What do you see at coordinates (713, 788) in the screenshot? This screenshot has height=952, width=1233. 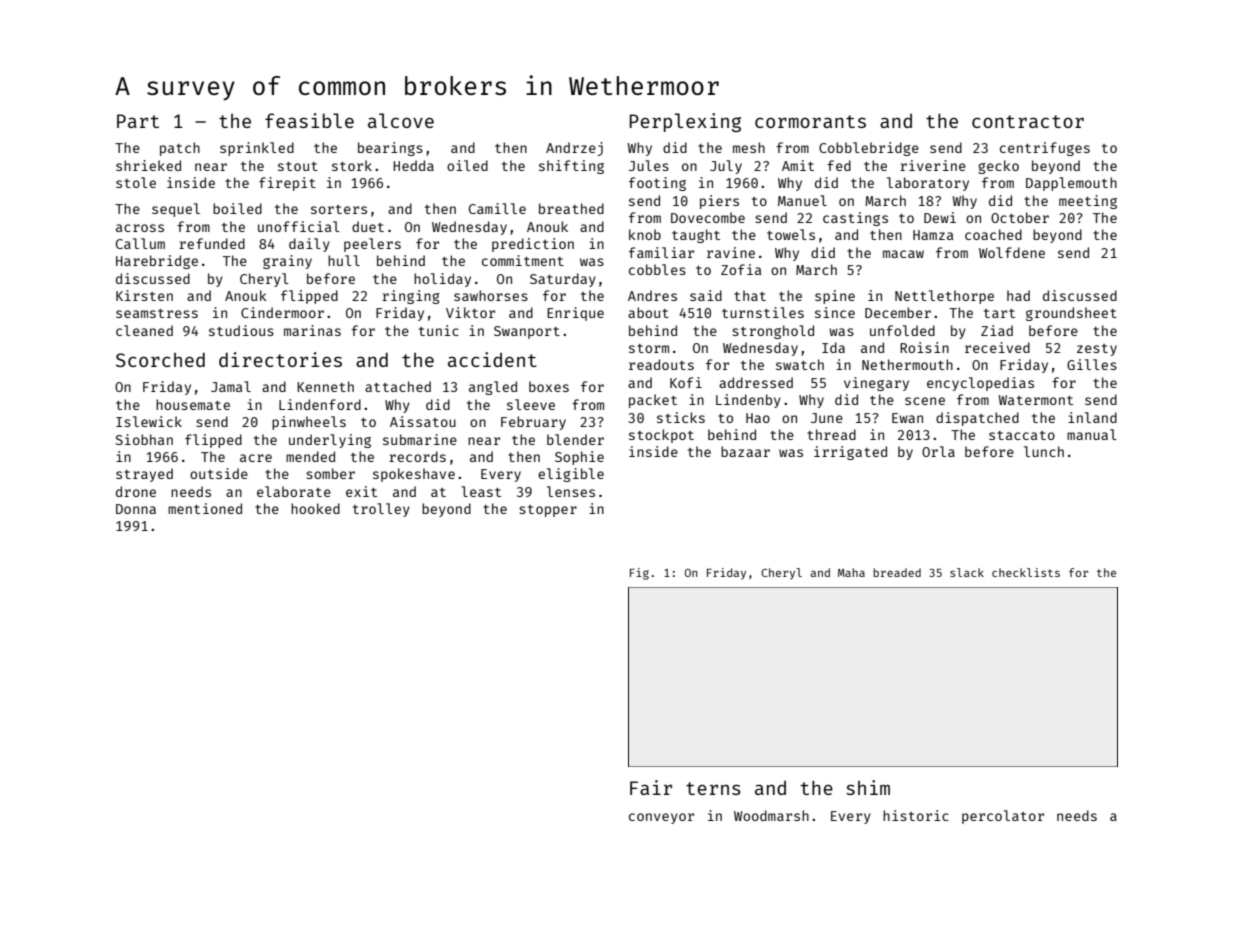 I see `terns` at bounding box center [713, 788].
